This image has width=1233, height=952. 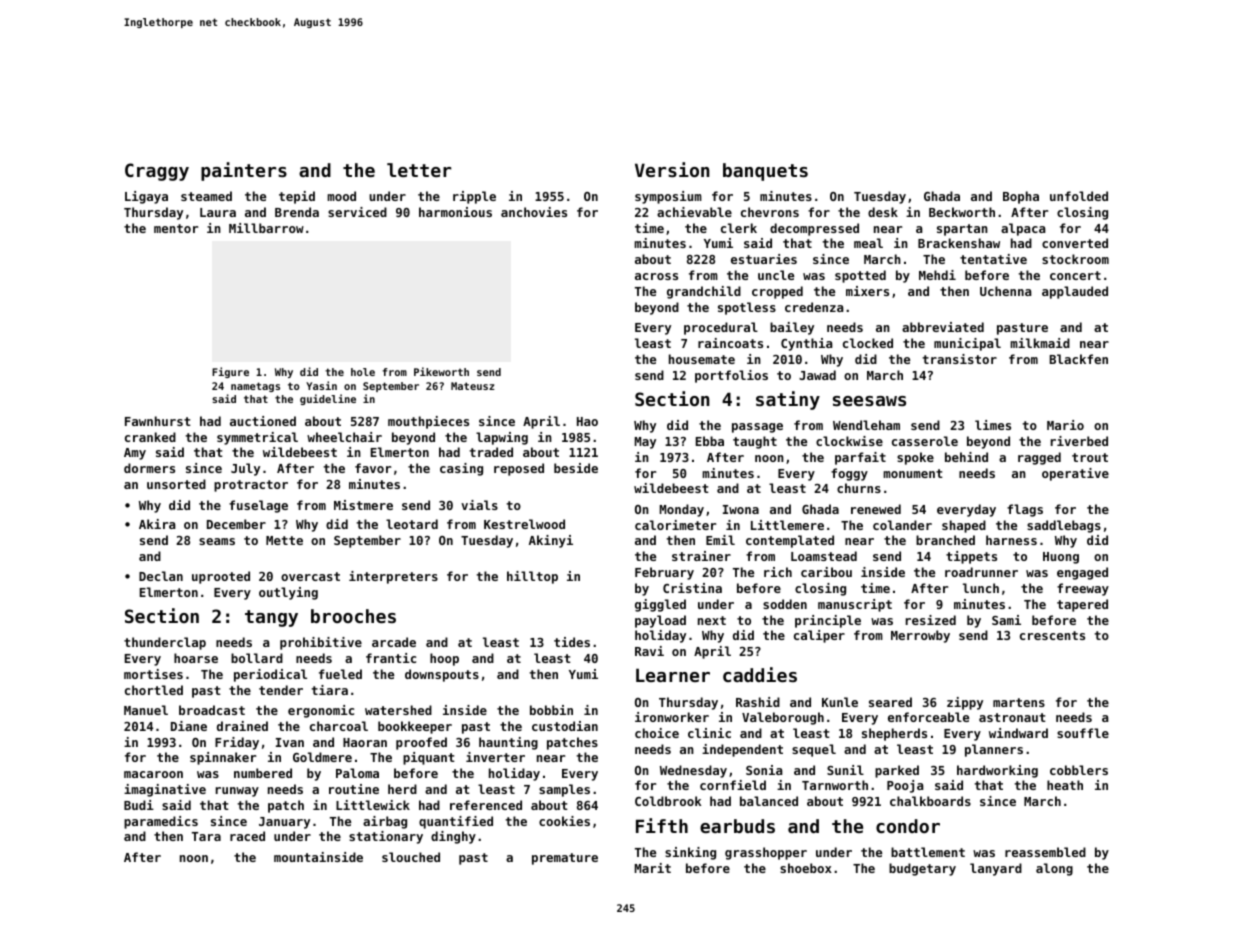 I want to click on Figure, so click(x=230, y=372).
